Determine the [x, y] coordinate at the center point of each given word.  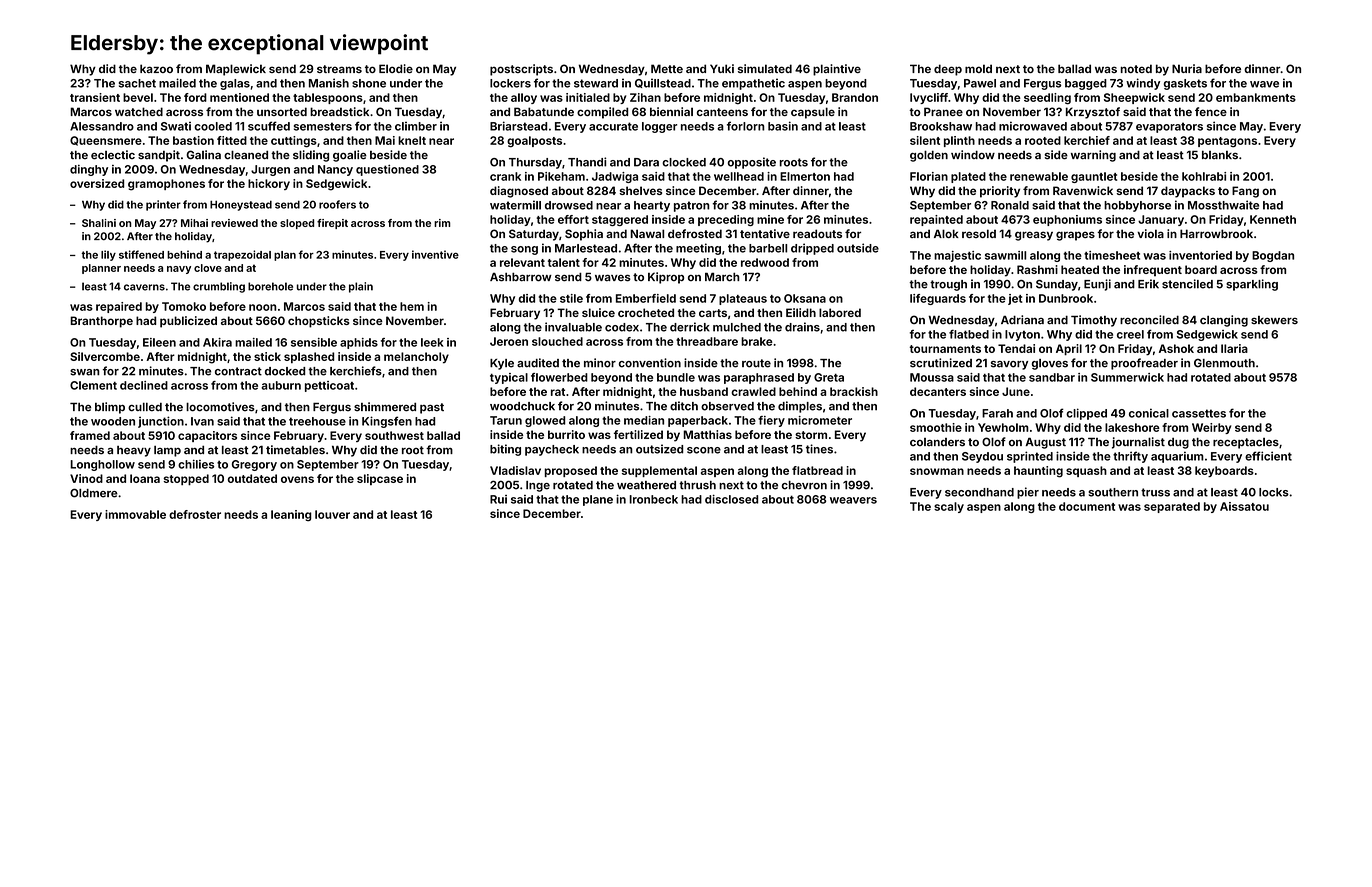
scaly [949, 507]
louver [332, 514]
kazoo [156, 68]
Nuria [1187, 68]
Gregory [254, 465]
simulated [765, 68]
